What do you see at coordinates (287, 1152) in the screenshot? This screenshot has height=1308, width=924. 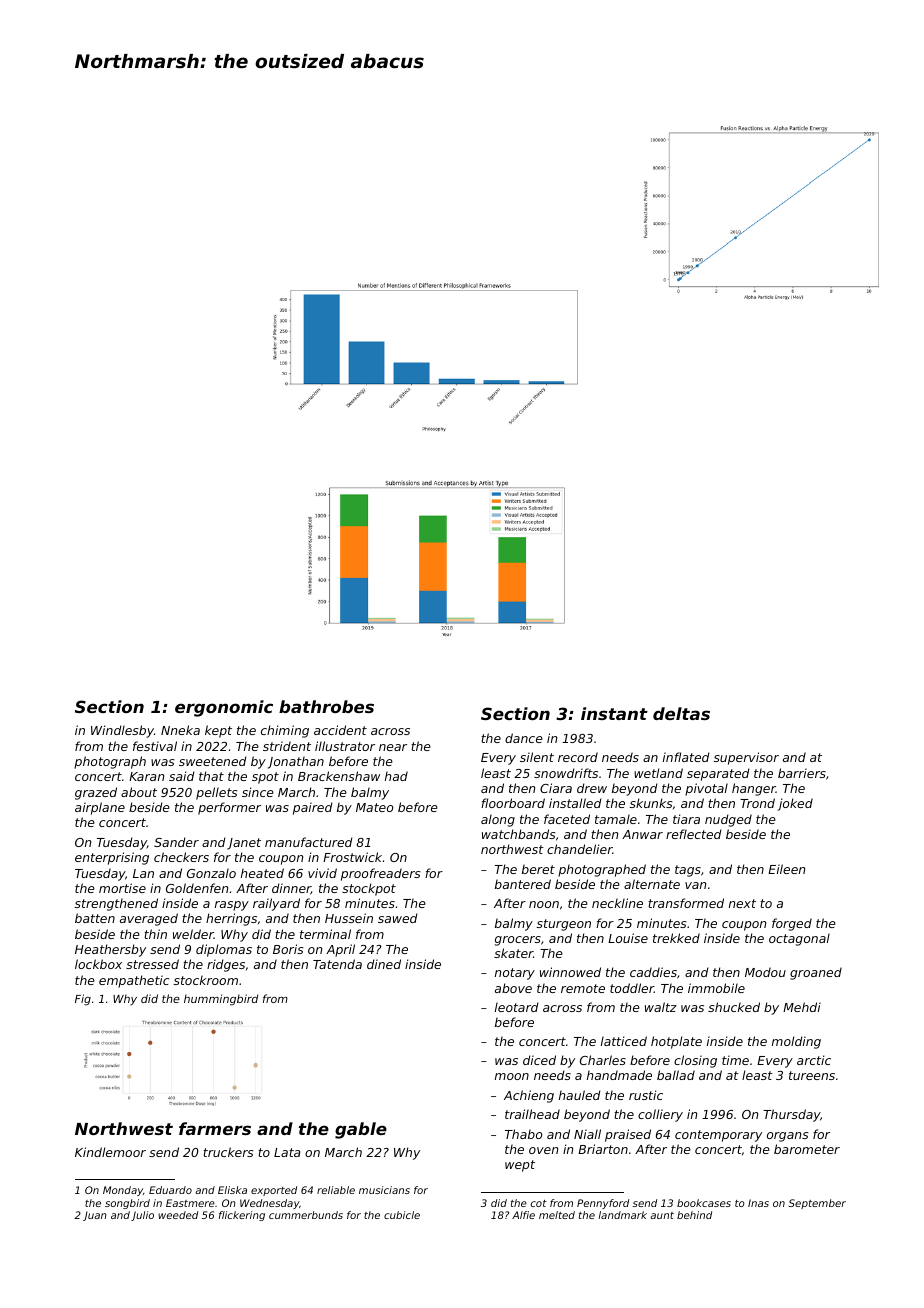 I see `Lata` at bounding box center [287, 1152].
